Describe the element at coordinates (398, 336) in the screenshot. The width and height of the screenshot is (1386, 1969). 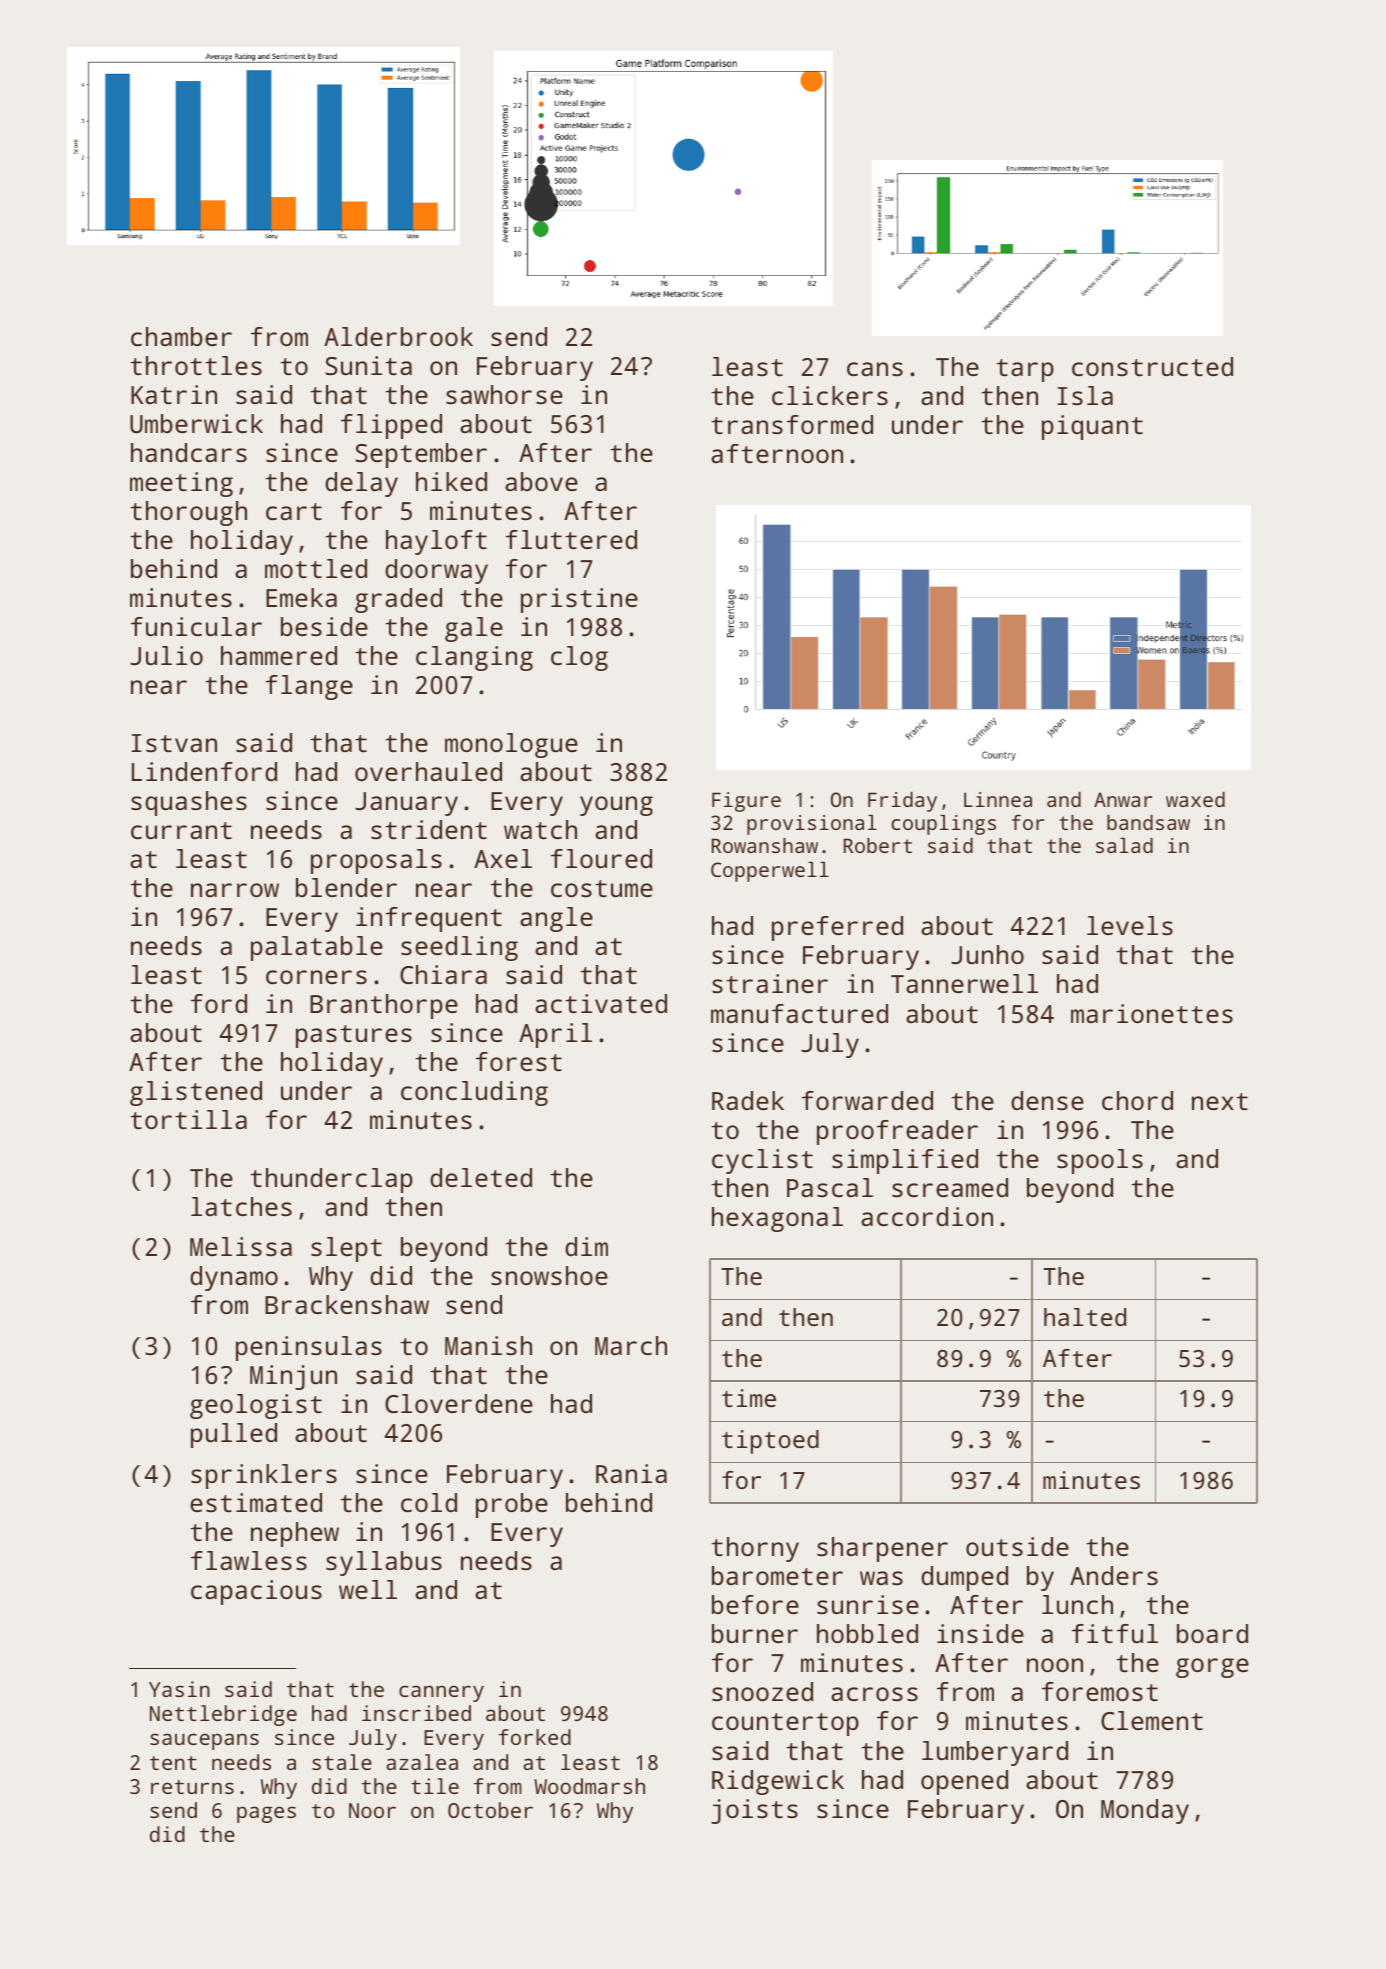
I see `Alderbrook` at that location.
